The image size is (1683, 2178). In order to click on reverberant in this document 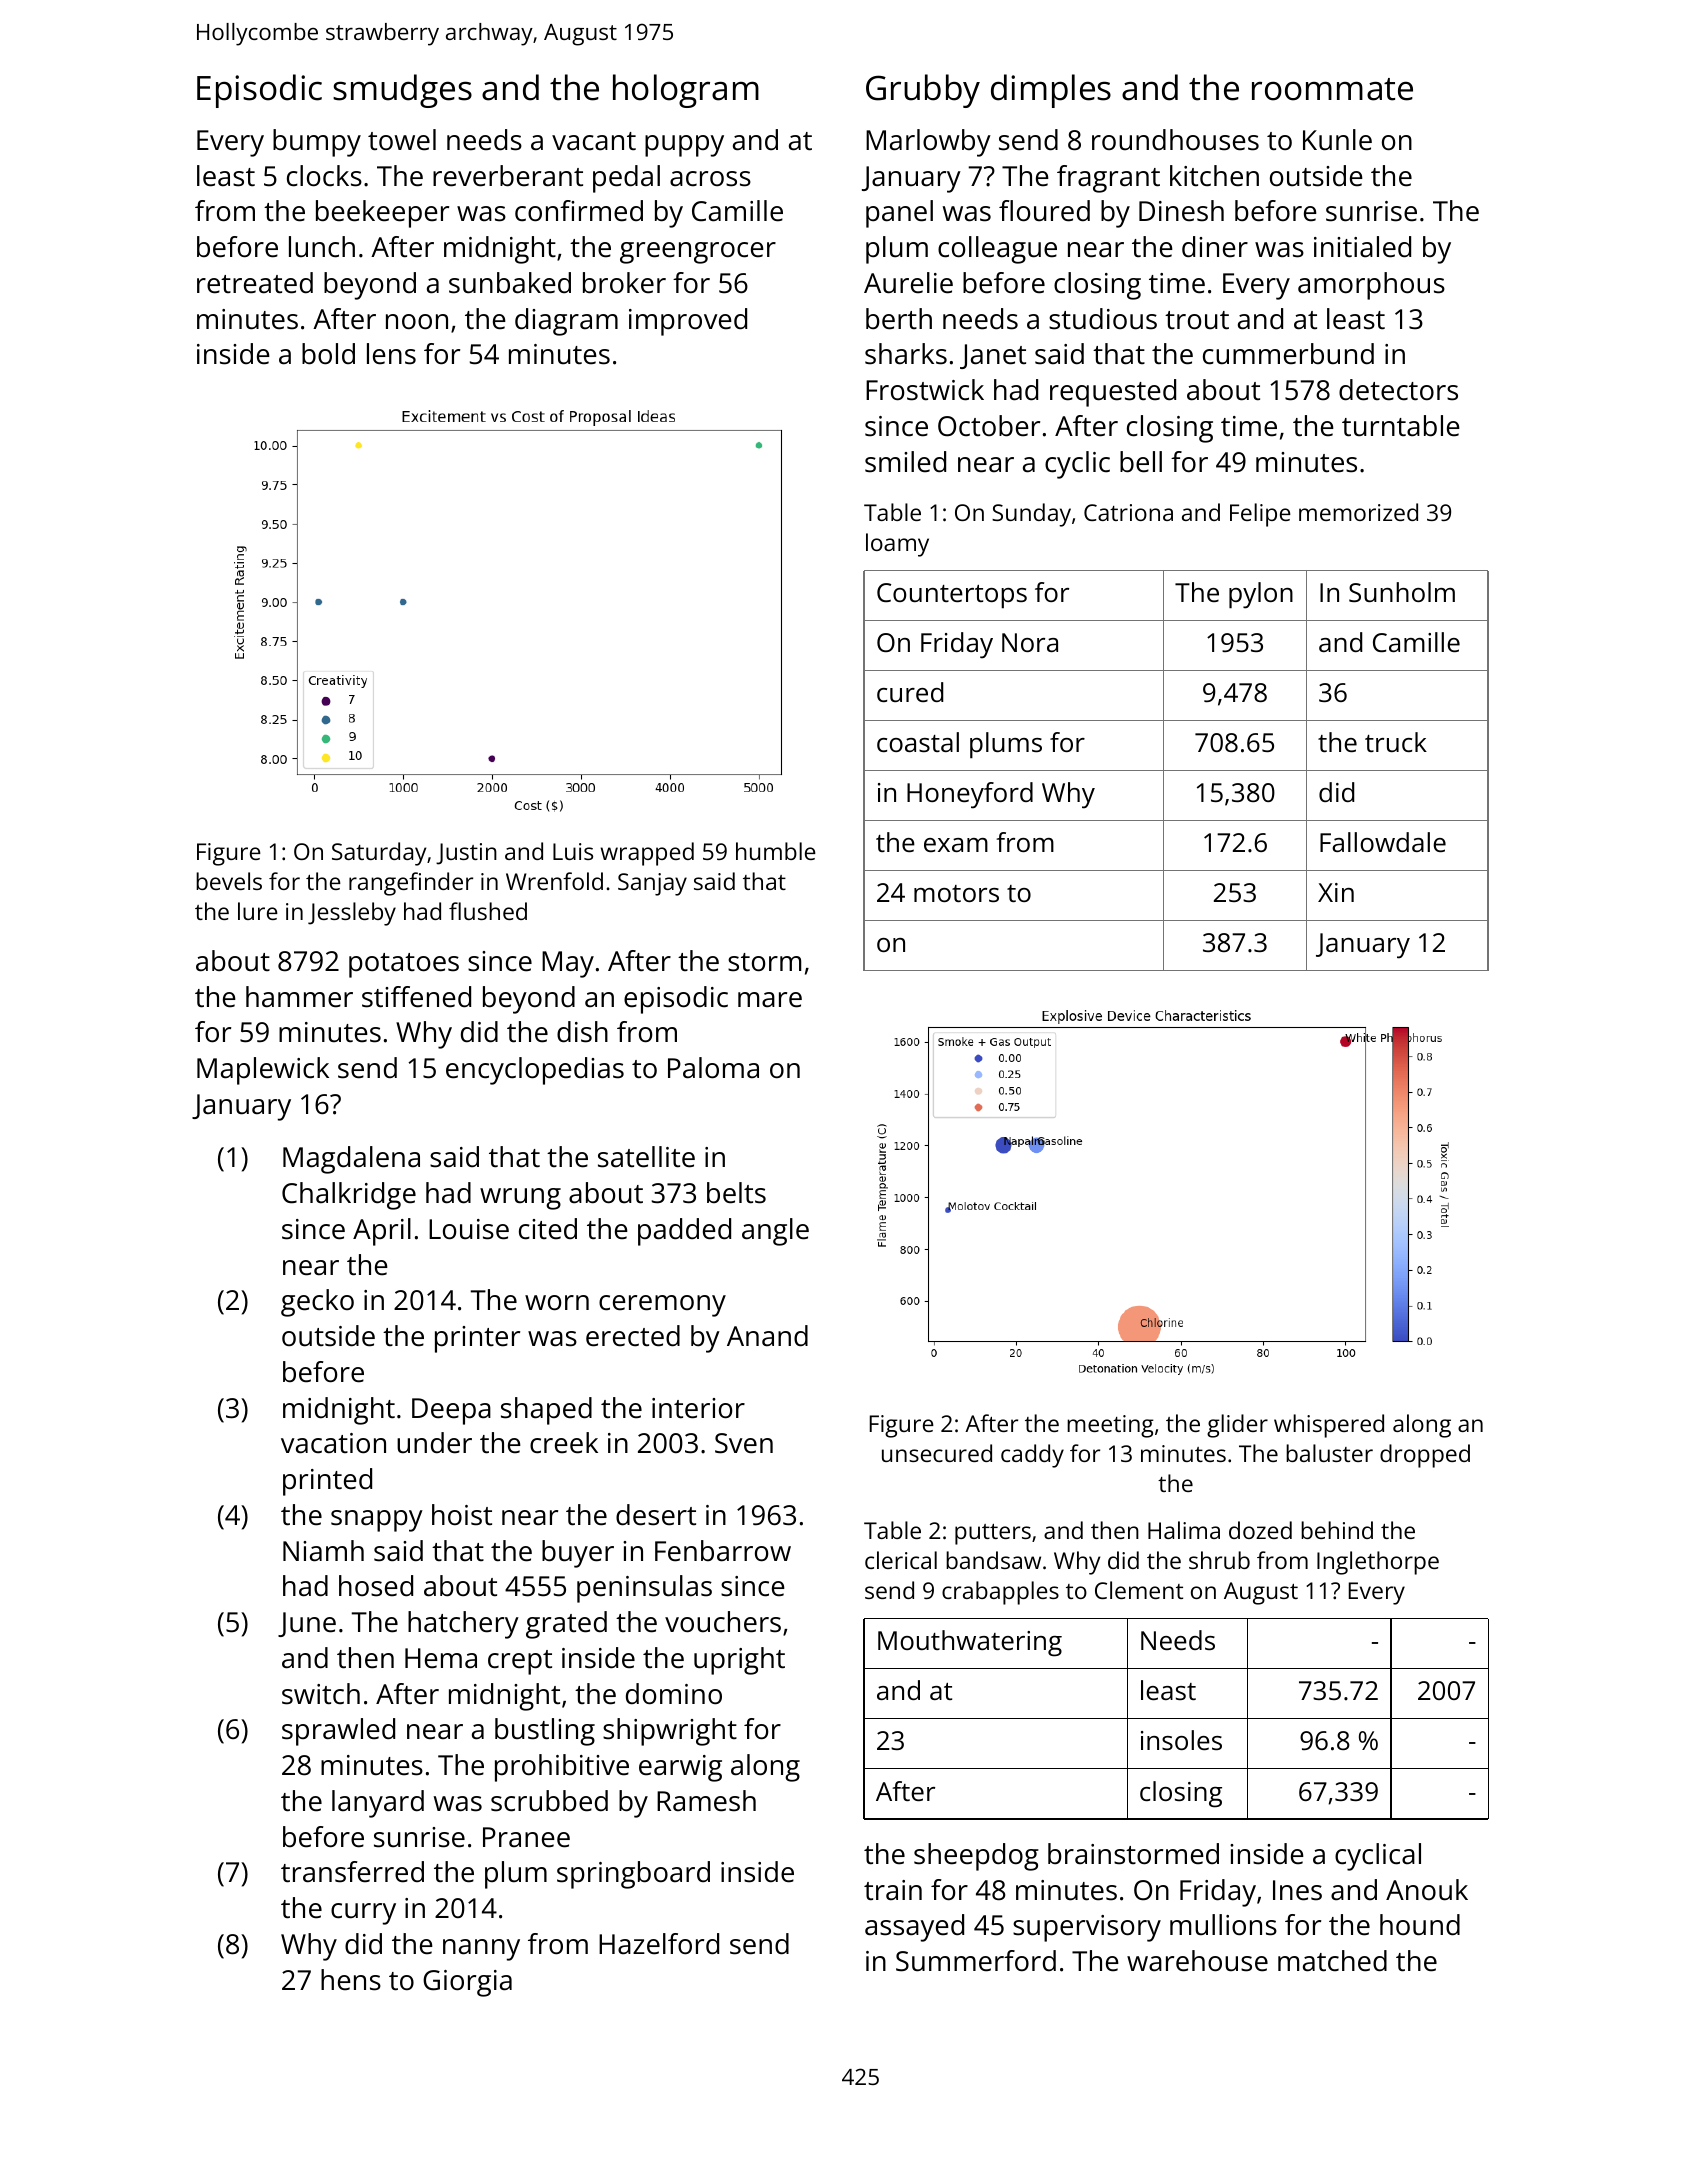, I will do `click(508, 176)`.
